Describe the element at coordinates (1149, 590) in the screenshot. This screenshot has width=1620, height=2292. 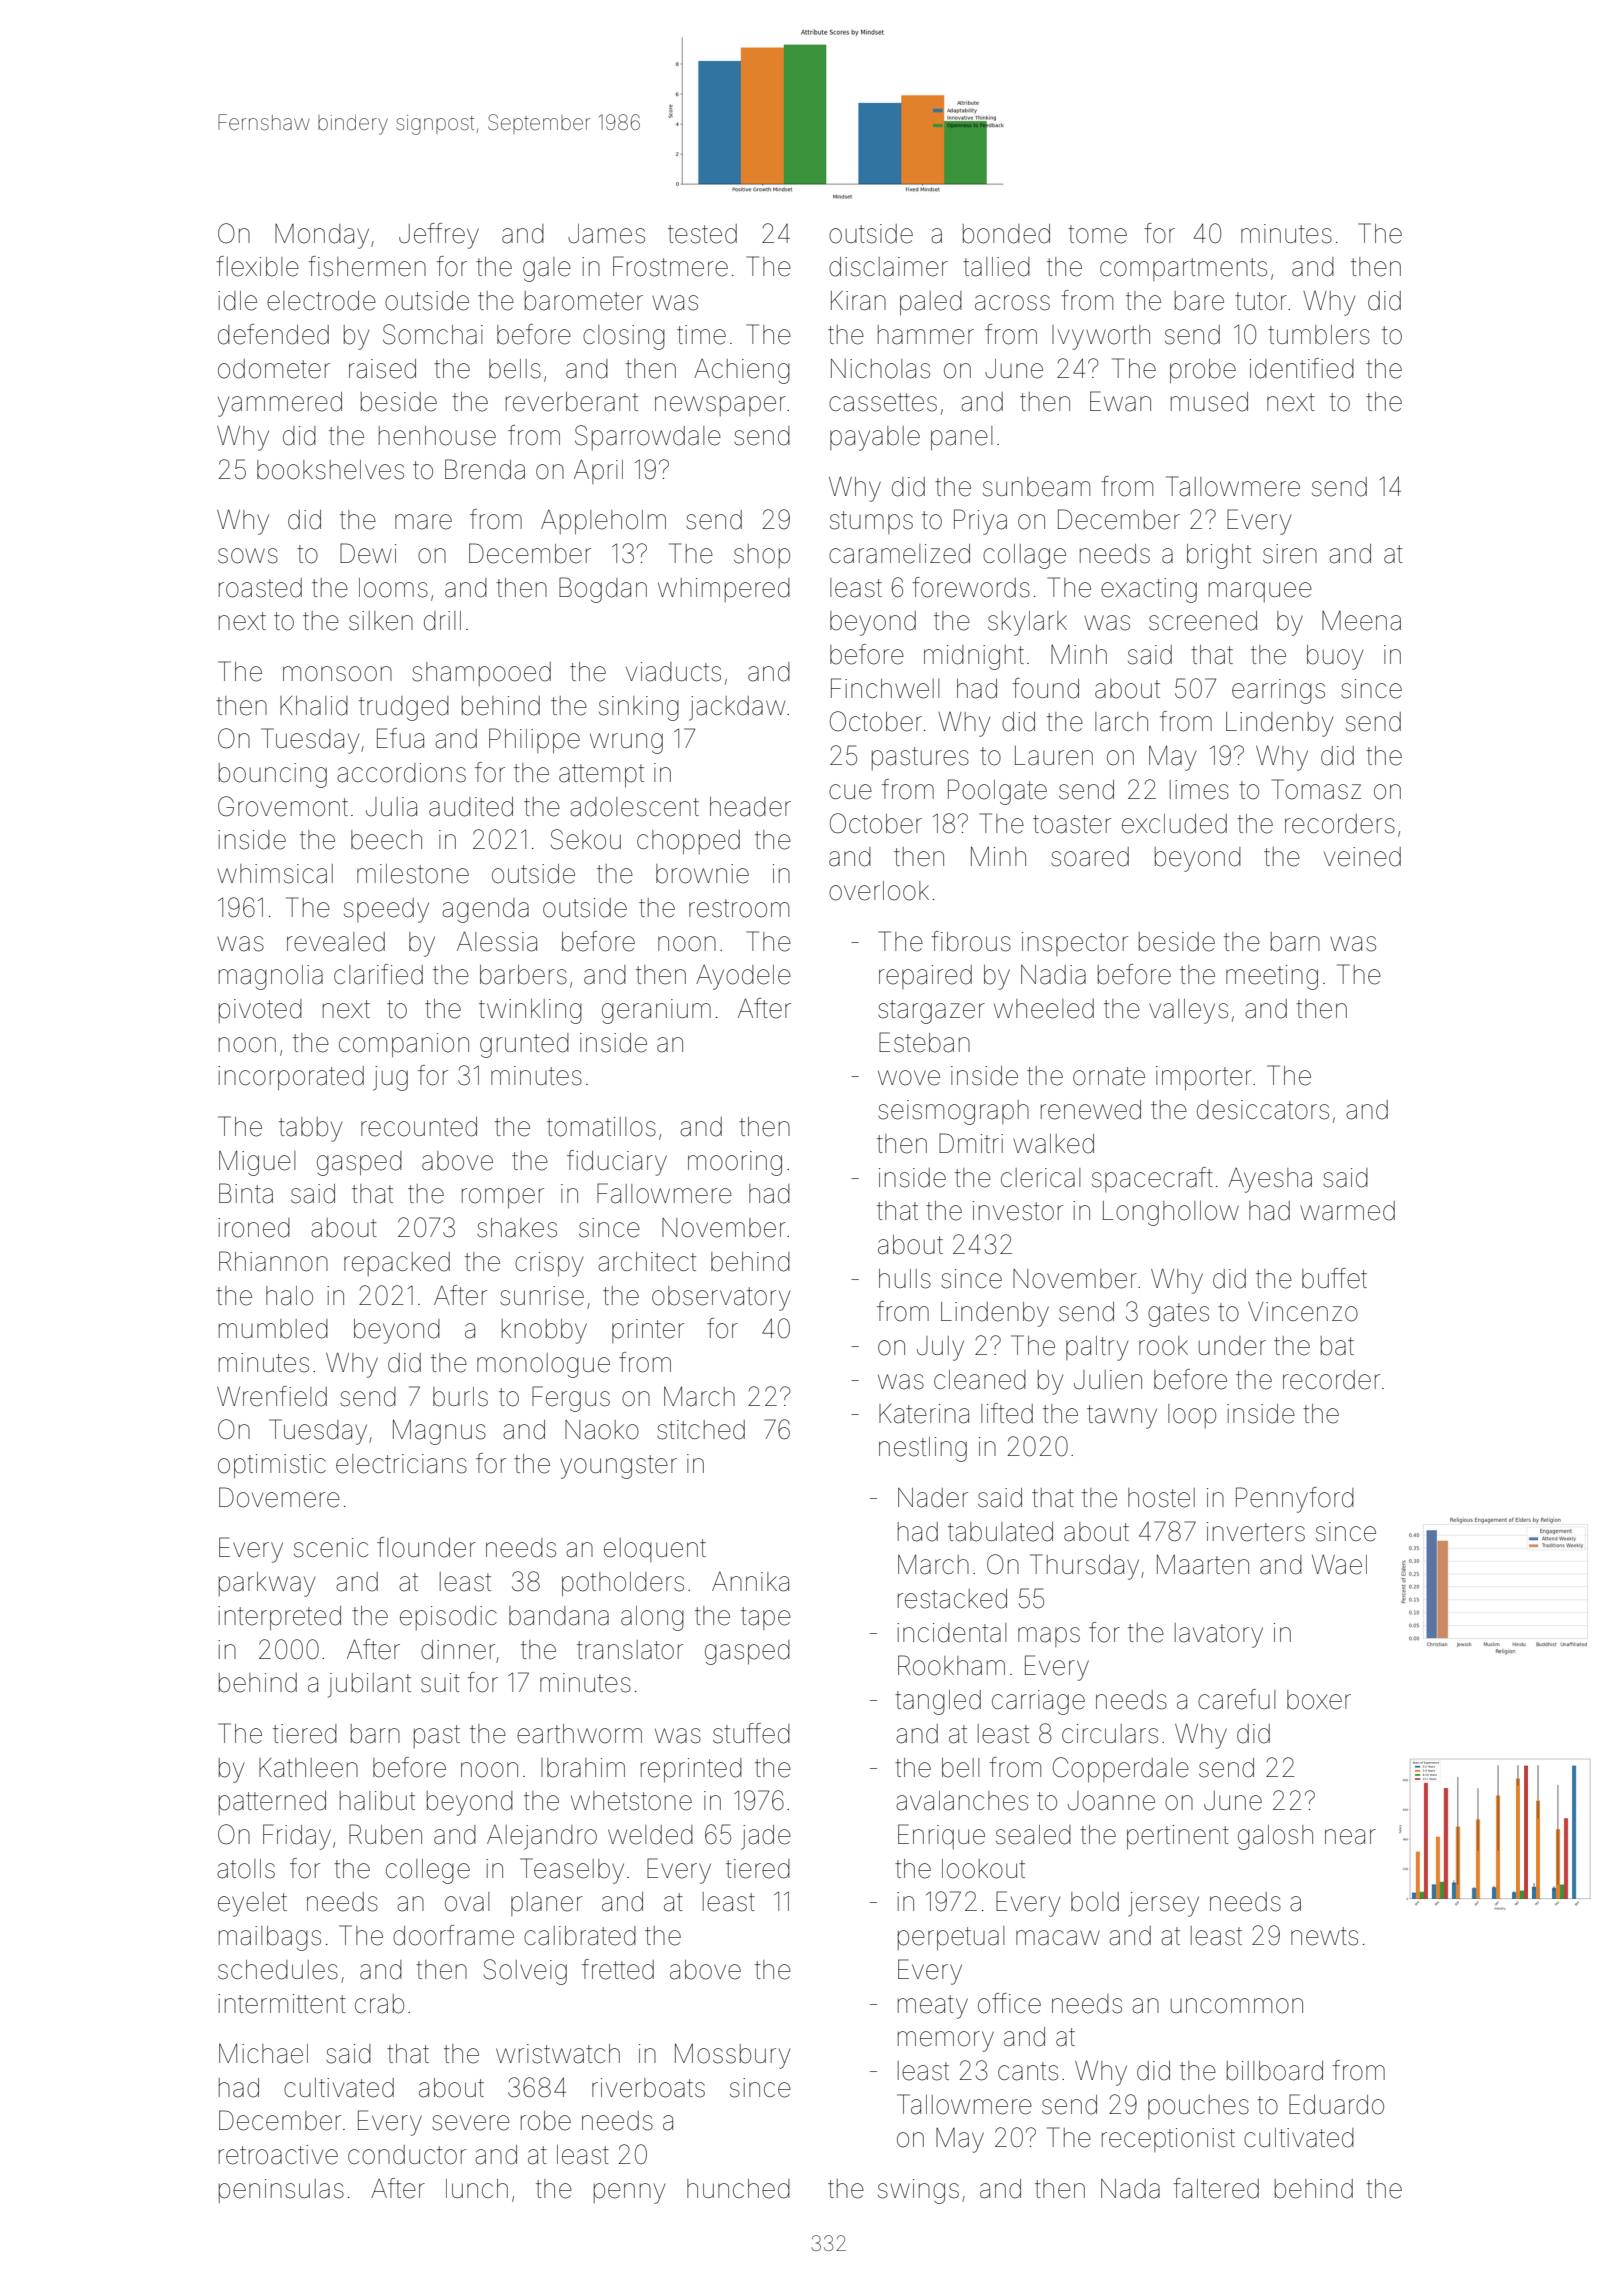
I see `exacting` at that location.
